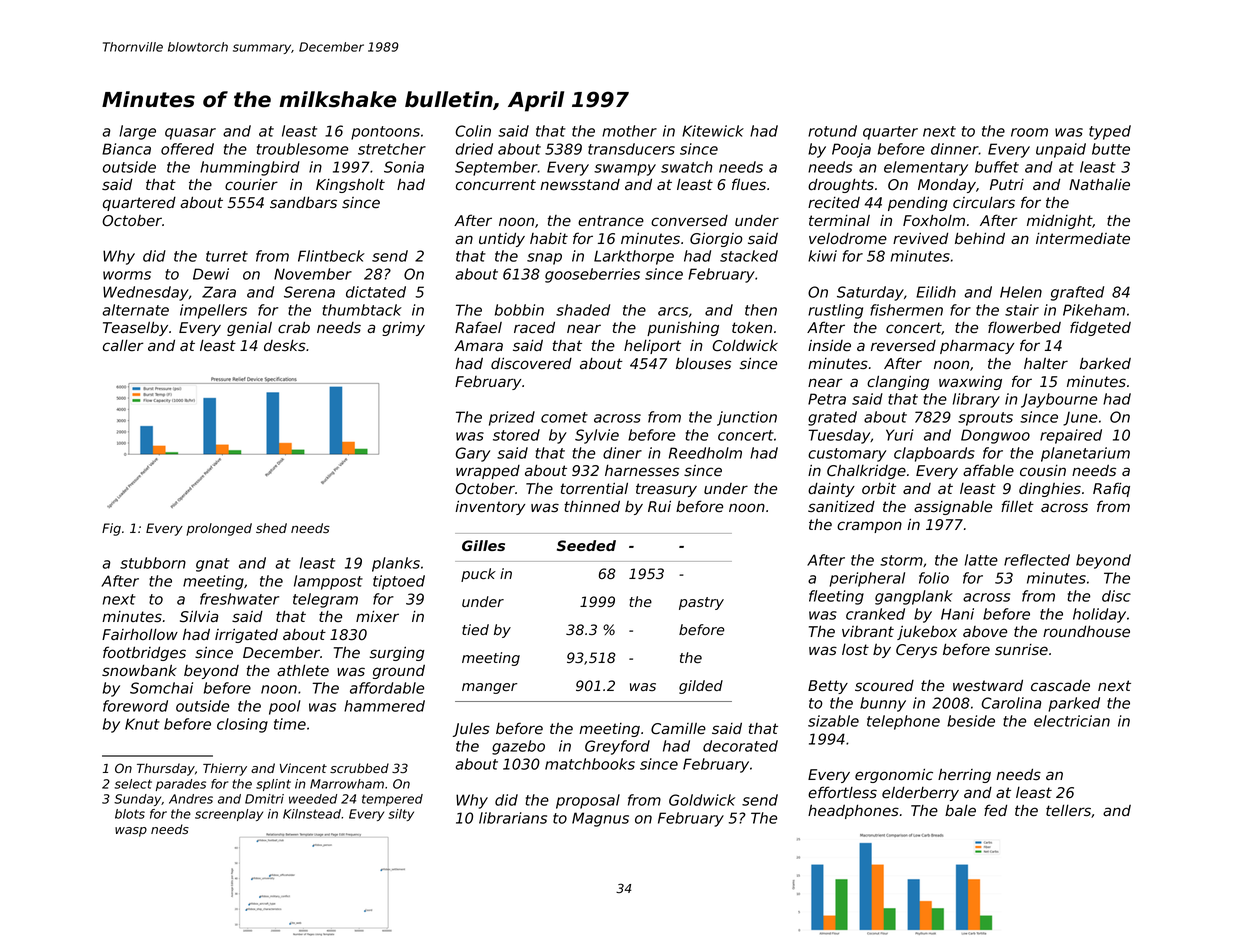 The height and width of the screenshot is (952, 1233). I want to click on raced, so click(534, 327).
